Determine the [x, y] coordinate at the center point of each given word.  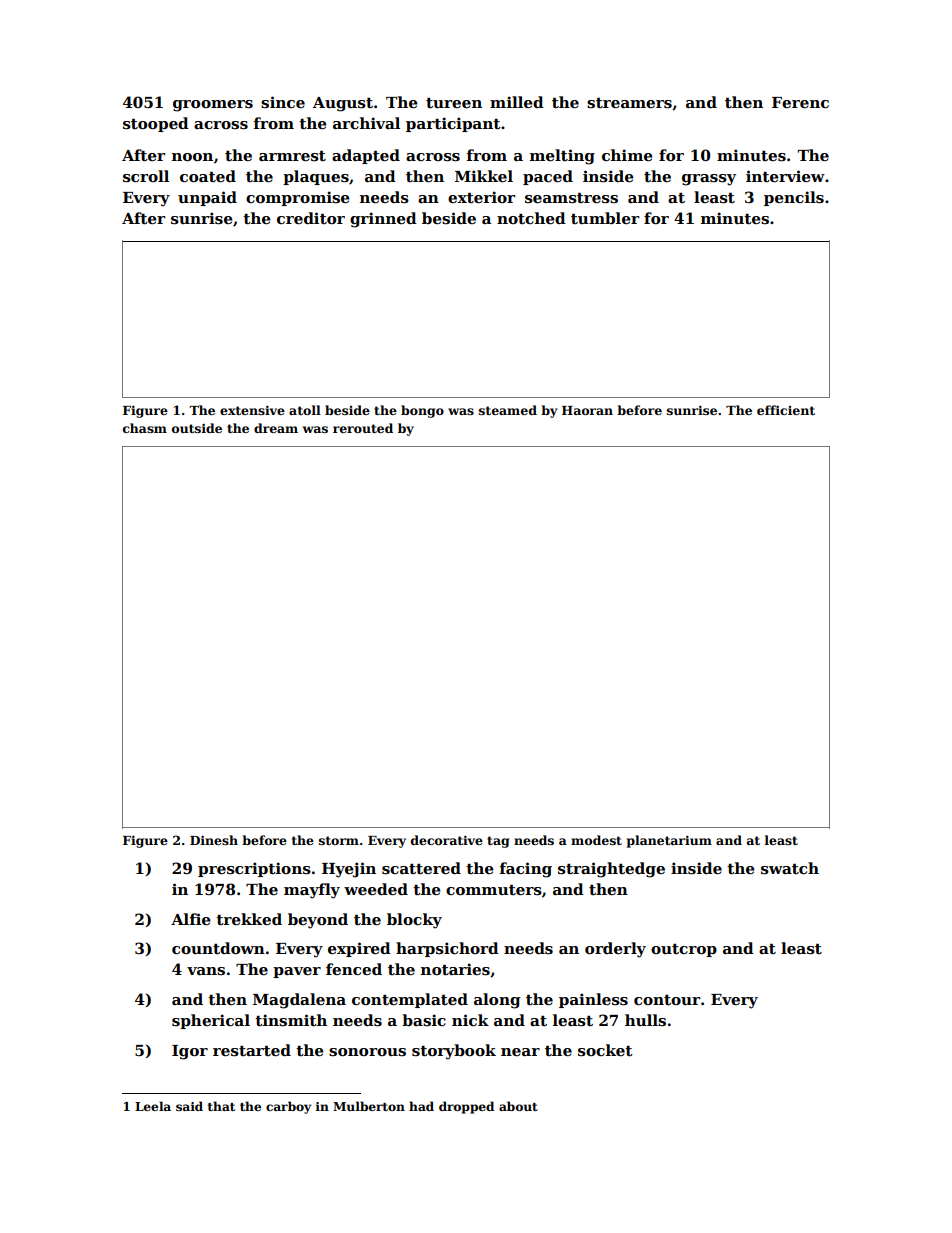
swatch [790, 868]
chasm [145, 428]
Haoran [587, 410]
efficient [786, 410]
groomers [213, 106]
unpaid [207, 198]
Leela [153, 1106]
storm [339, 840]
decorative [447, 840]
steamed [508, 410]
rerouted [363, 428]
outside [197, 428]
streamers [629, 103]
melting [562, 157]
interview [785, 176]
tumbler [605, 218]
